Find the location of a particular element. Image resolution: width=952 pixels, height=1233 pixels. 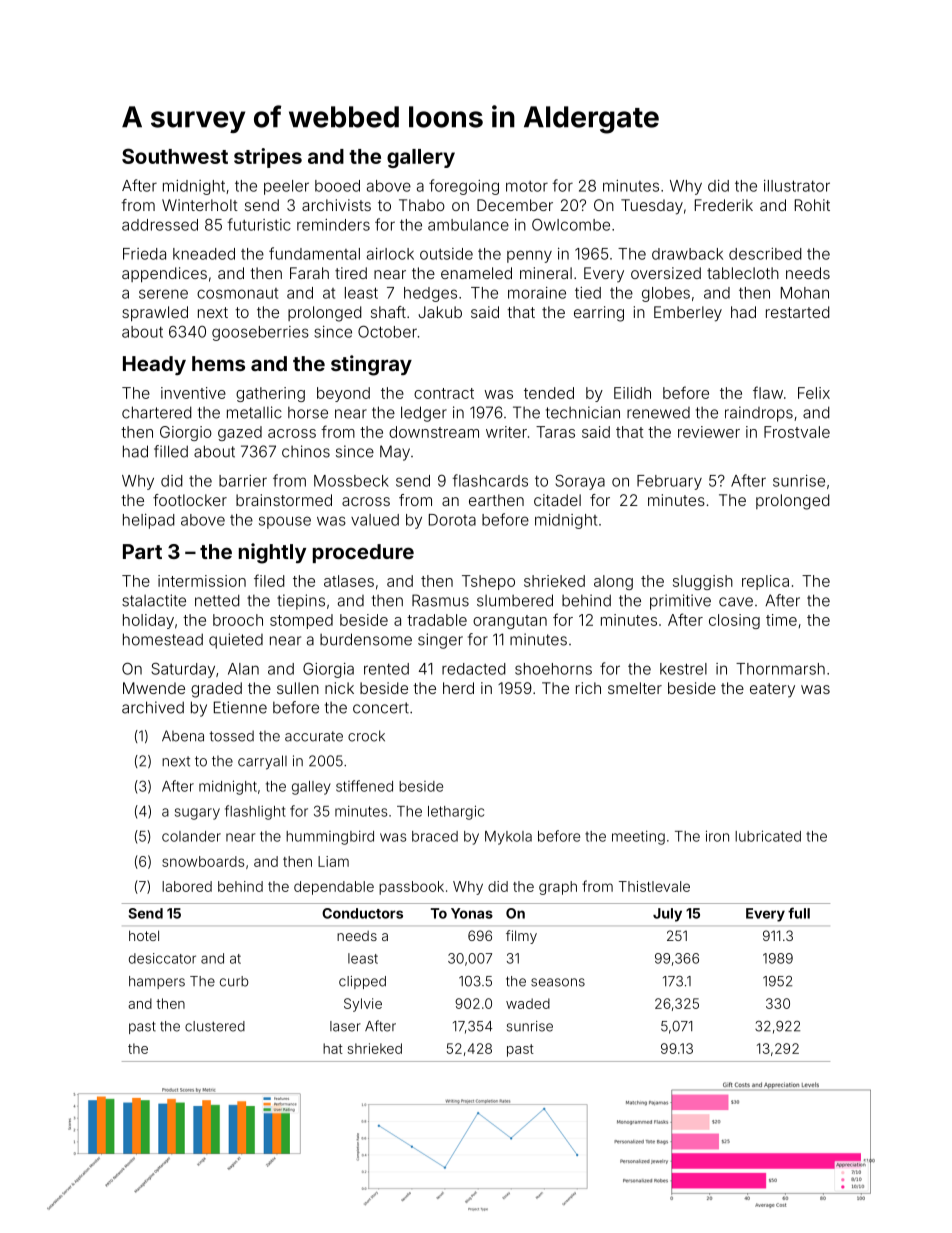

clustered is located at coordinates (215, 1026).
